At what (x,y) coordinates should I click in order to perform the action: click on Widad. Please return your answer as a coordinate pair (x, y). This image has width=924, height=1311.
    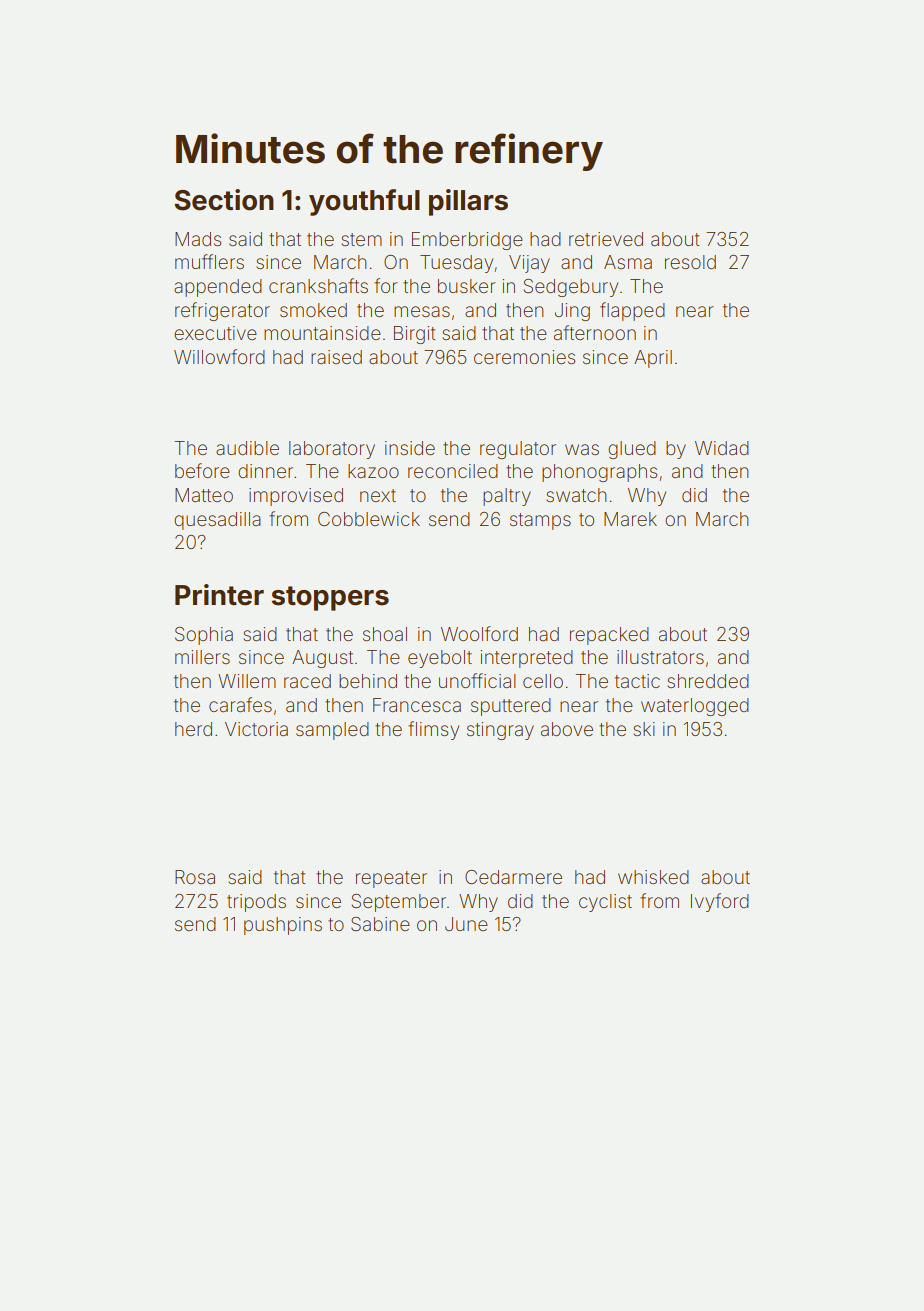
    Looking at the image, I should click on (722, 448).
